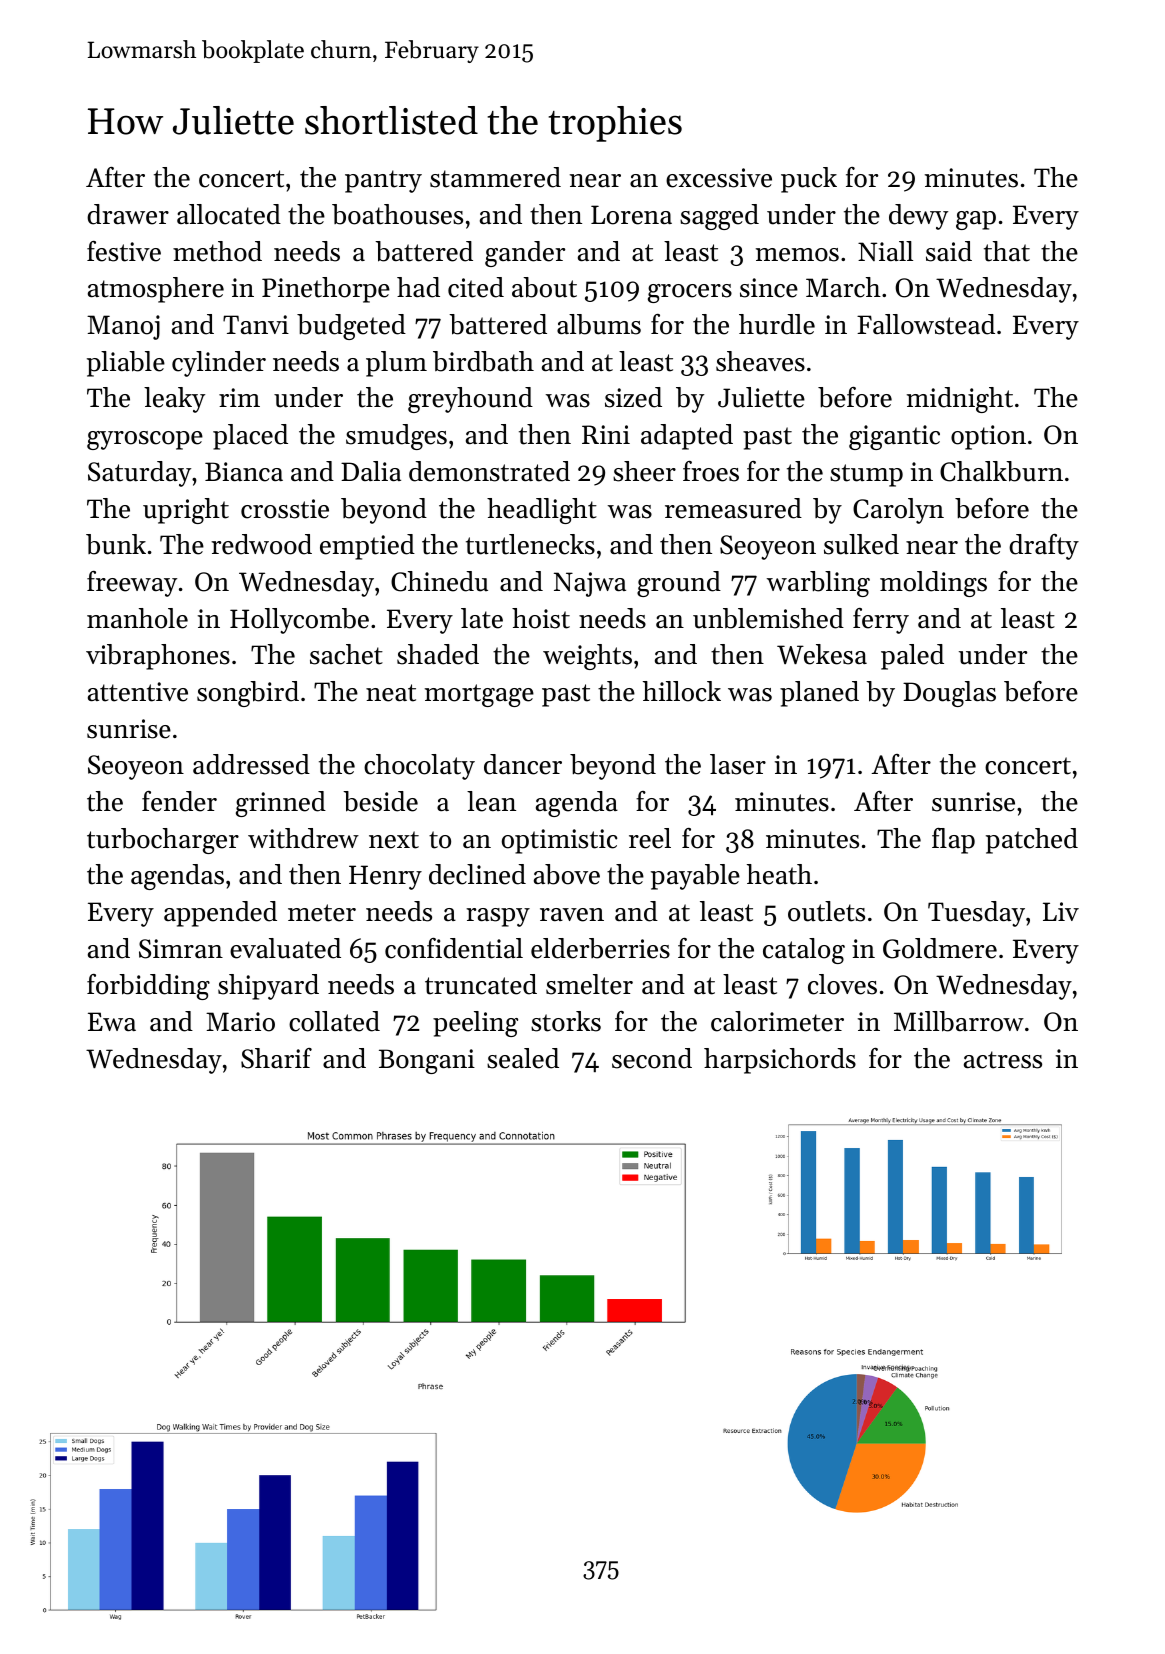 This image has height=1654, width=1165. What do you see at coordinates (179, 801) in the image?
I see `fender` at bounding box center [179, 801].
